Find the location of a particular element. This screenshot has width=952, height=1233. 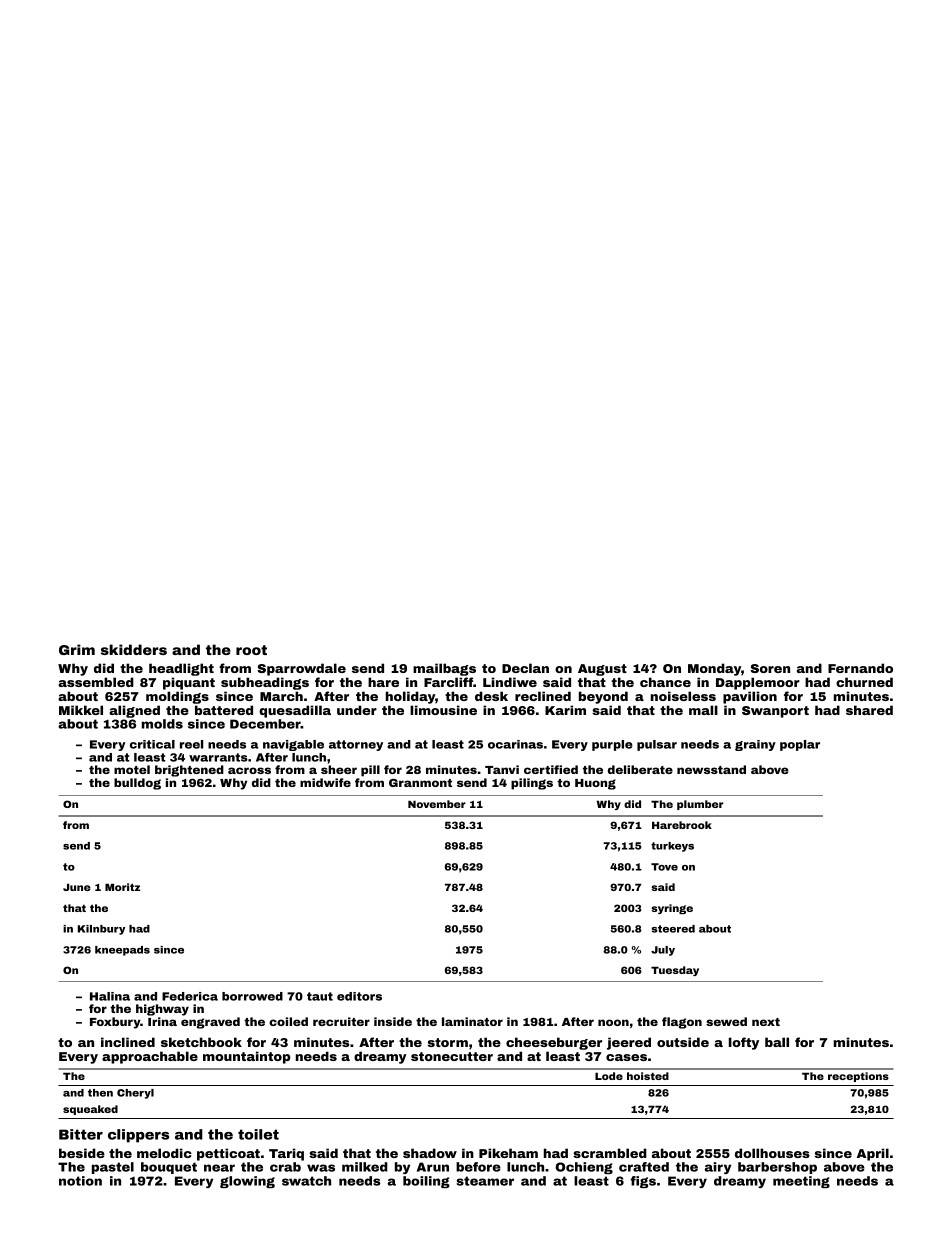

noon is located at coordinates (613, 1022).
